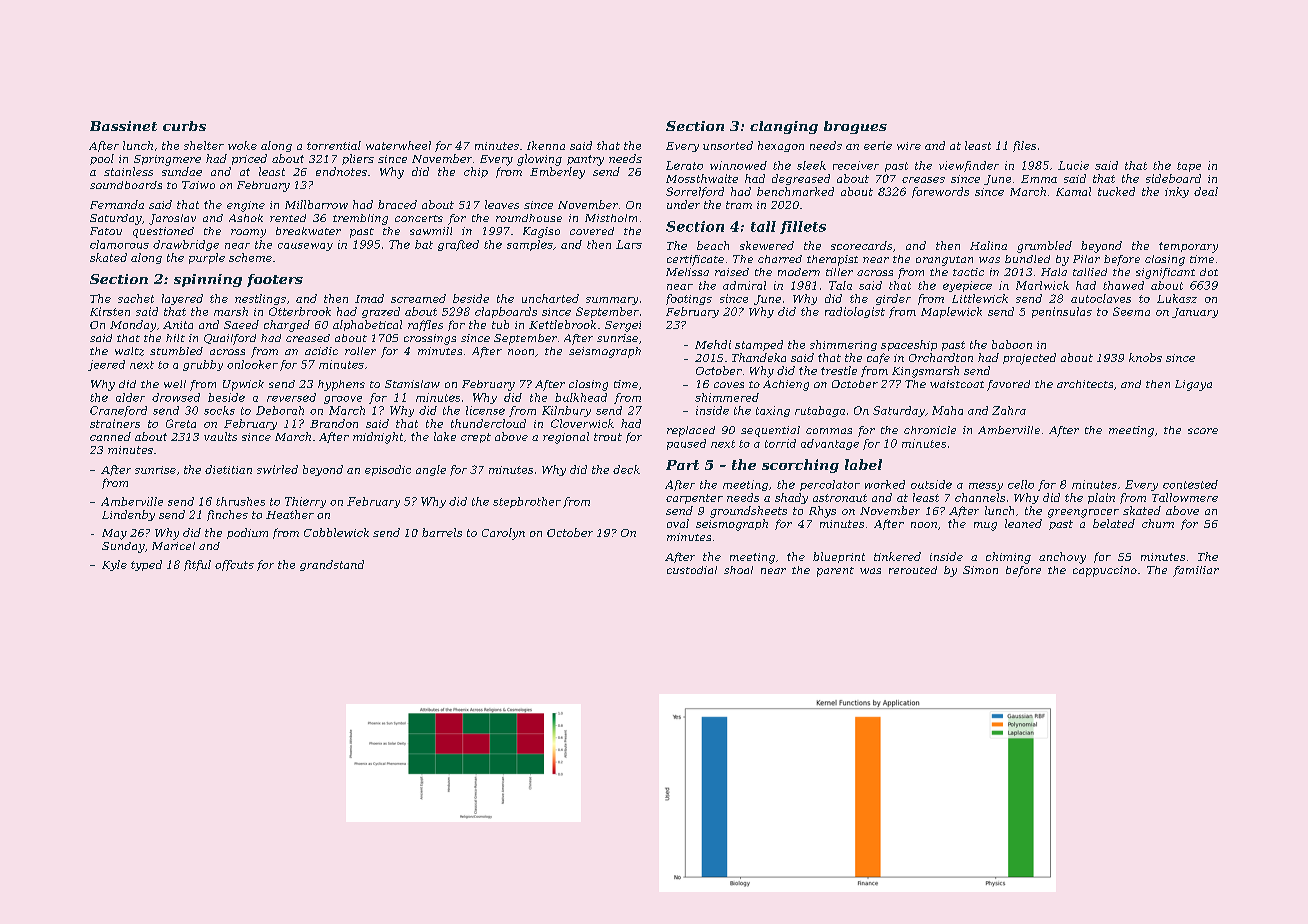 This screenshot has height=924, width=1308. I want to click on sachet, so click(136, 298).
